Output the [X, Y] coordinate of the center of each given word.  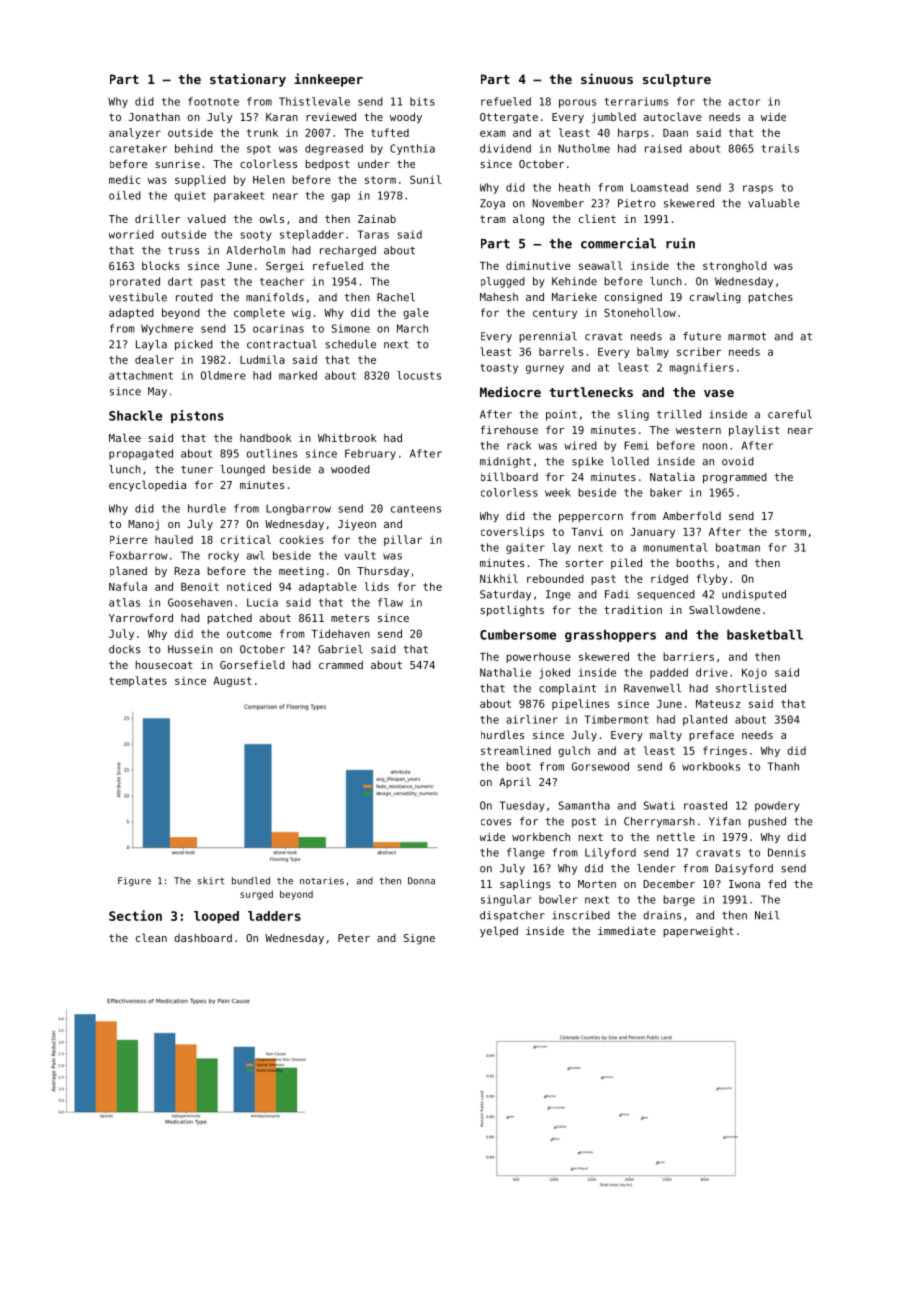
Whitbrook [347, 437]
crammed [341, 665]
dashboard [203, 938]
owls [272, 218]
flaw [390, 602]
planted [705, 720]
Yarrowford [141, 617]
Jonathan [154, 116]
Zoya [492, 204]
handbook [266, 438]
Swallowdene [724, 609]
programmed [735, 478]
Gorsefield [252, 664]
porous [577, 103]
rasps [758, 189]
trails [780, 148]
